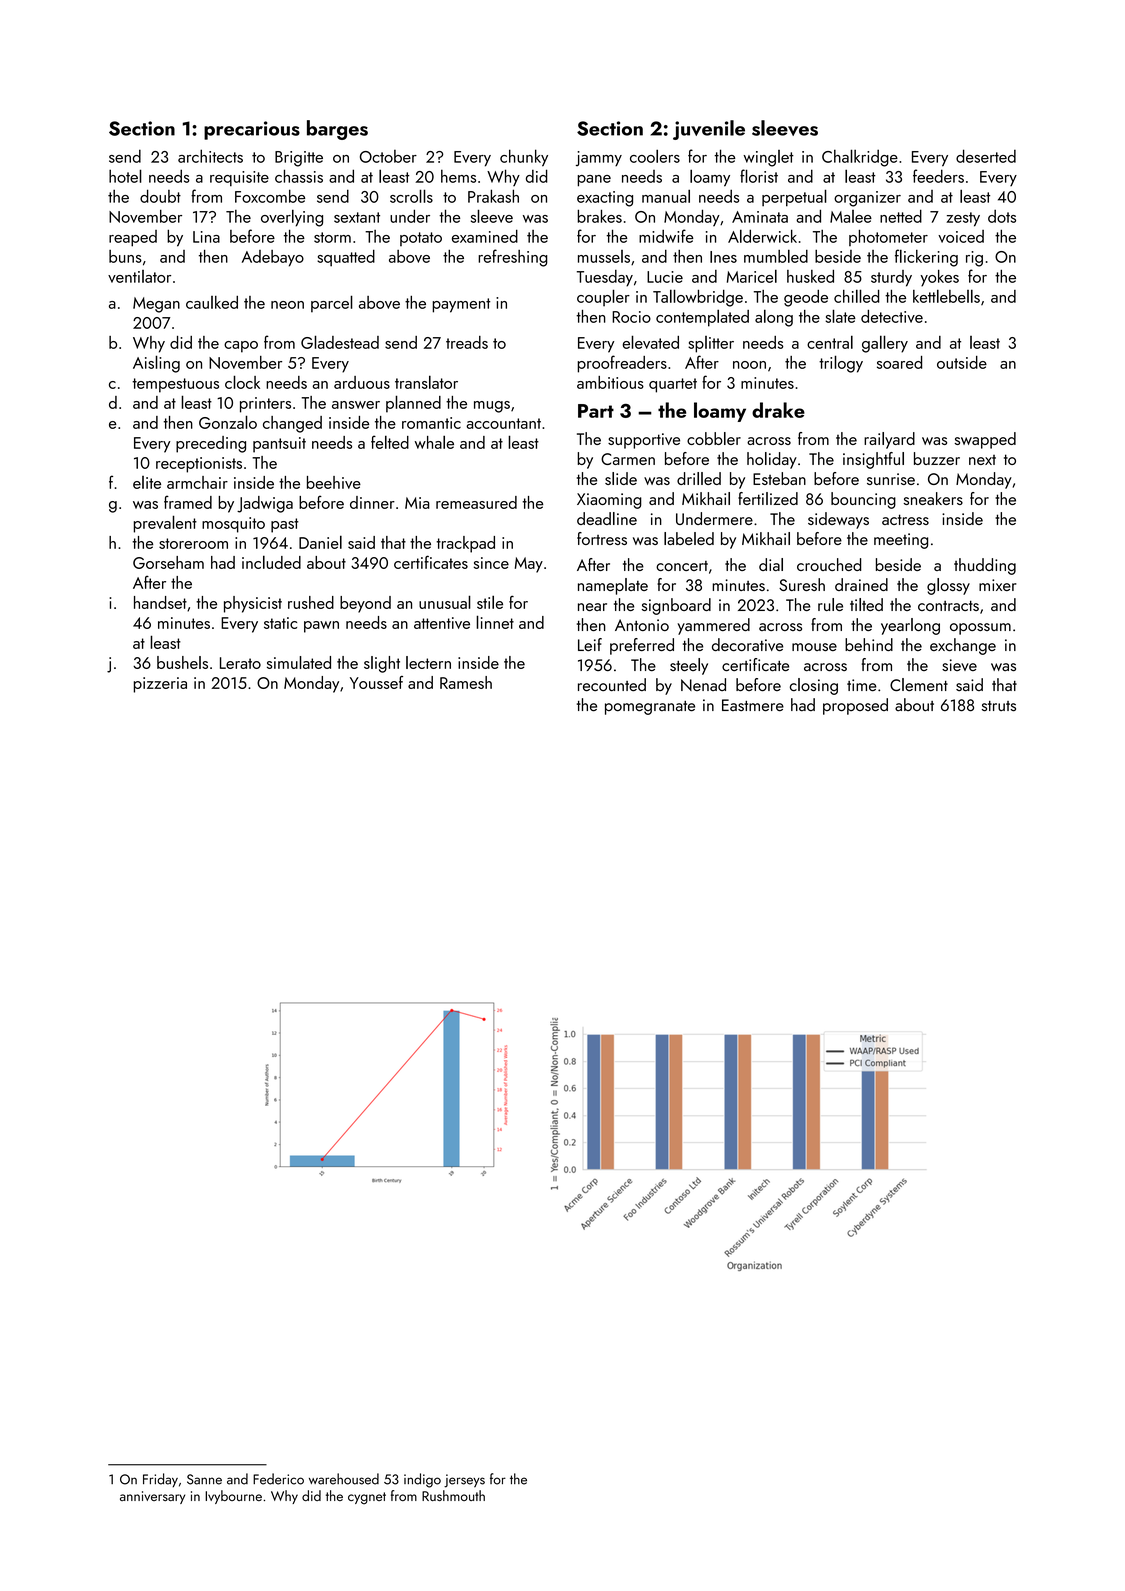 This document has height=1591, width=1125. I want to click on organizer, so click(867, 199).
